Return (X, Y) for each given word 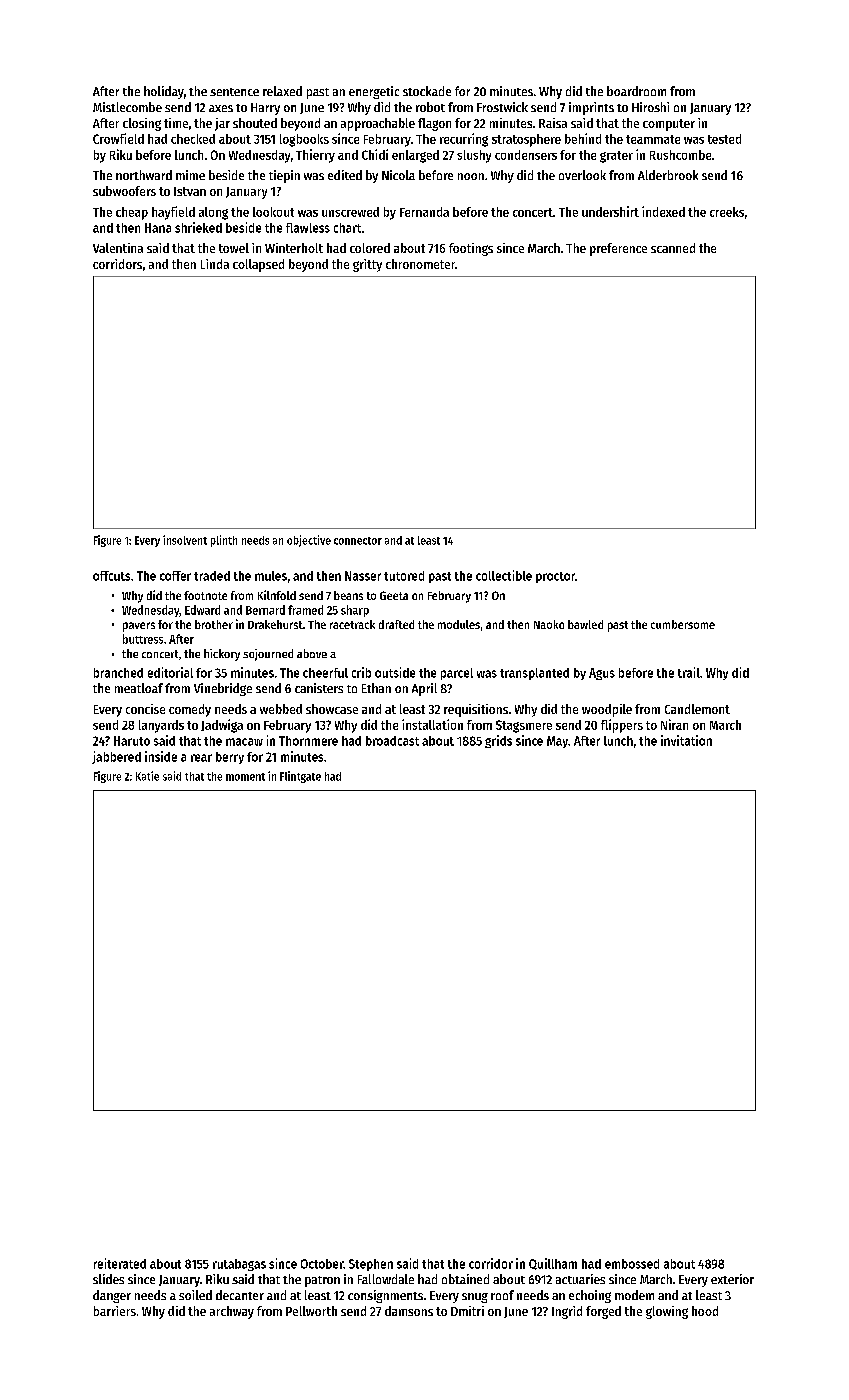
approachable (378, 124)
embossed (632, 1264)
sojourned (268, 655)
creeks (727, 212)
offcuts (111, 576)
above (312, 653)
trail (689, 672)
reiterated (120, 1263)
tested (724, 139)
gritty (367, 265)
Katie (147, 776)
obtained (465, 1279)
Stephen (371, 1265)
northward (144, 175)
